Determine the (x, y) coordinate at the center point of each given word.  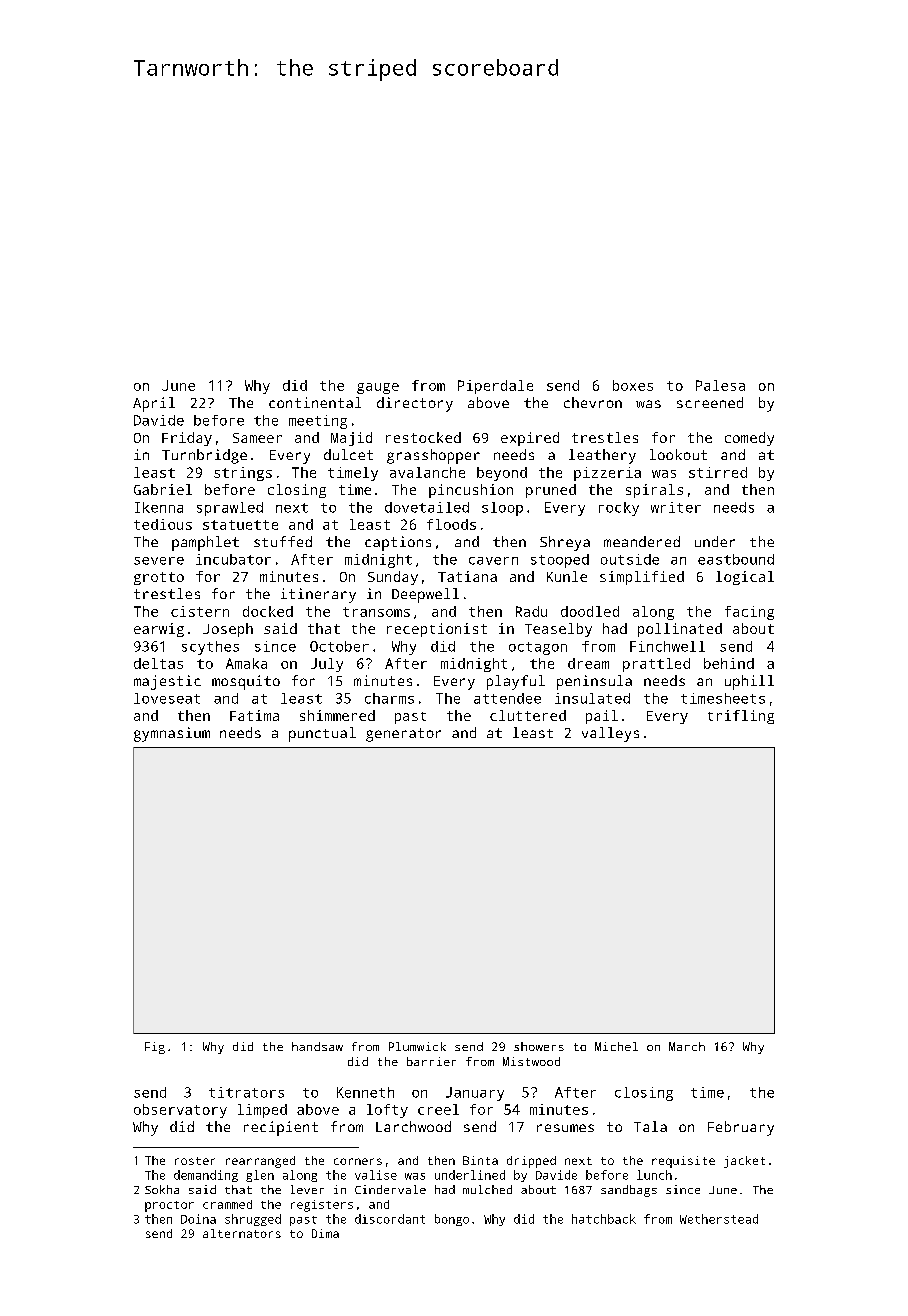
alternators (242, 1233)
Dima (325, 1233)
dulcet (348, 454)
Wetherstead (719, 1219)
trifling (741, 717)
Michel (616, 1046)
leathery (602, 456)
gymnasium (172, 734)
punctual (322, 734)
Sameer (257, 438)
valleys (610, 734)
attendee (507, 698)
